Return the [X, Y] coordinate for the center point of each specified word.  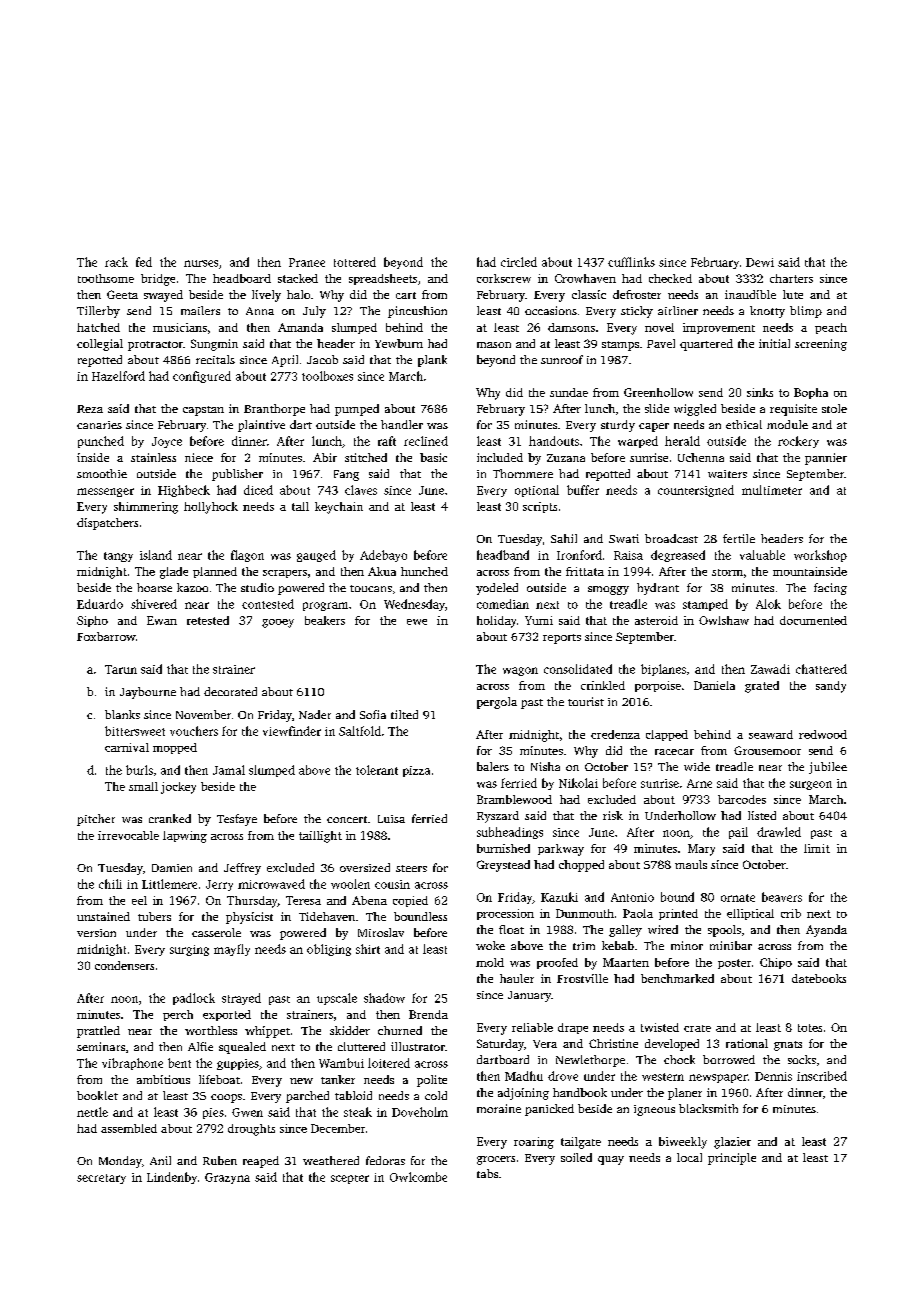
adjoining [523, 1094]
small [143, 786]
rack [116, 262]
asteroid [656, 620]
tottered [355, 262]
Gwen [247, 1112]
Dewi [760, 262]
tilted [404, 714]
